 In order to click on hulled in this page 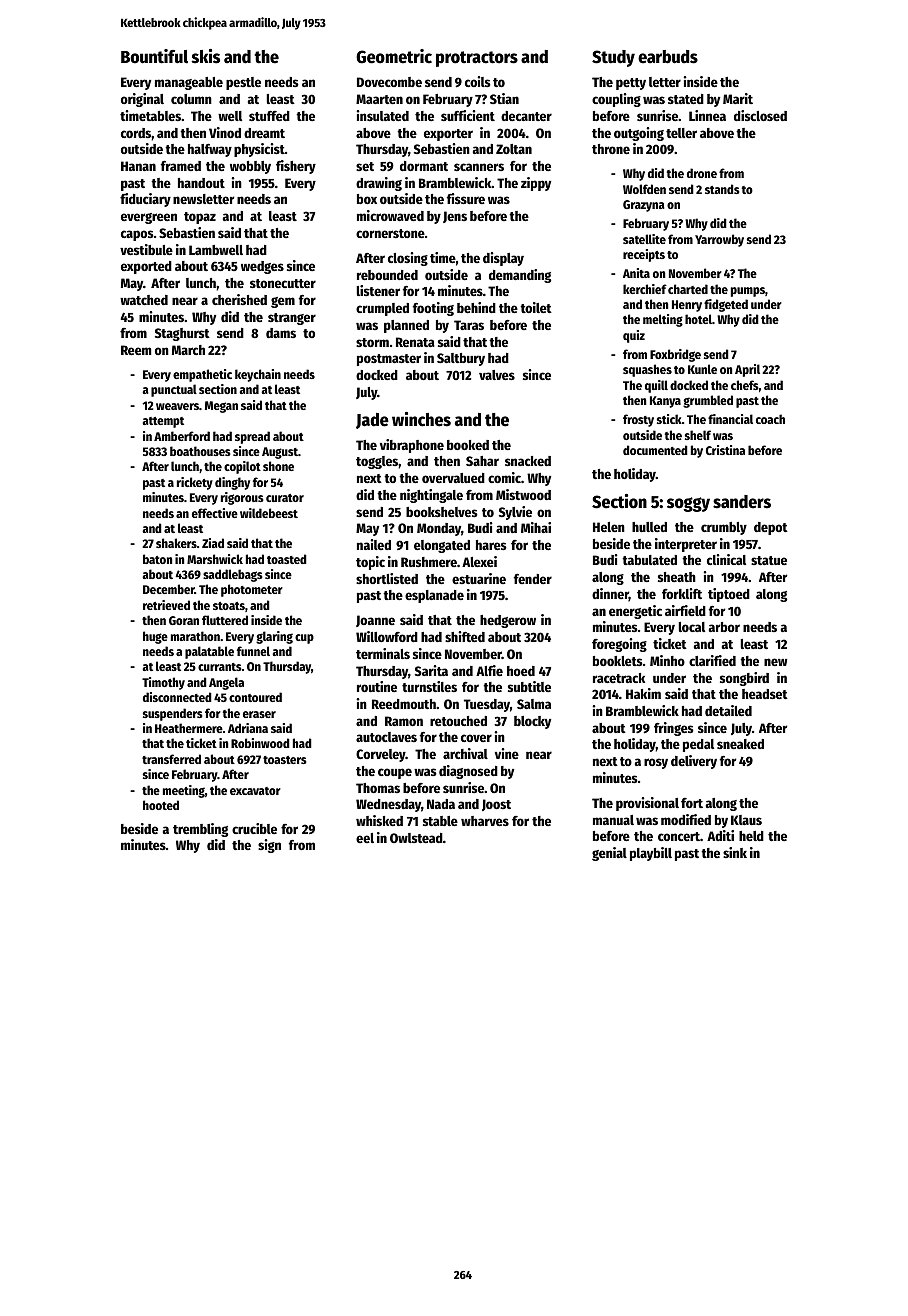, I will do `click(649, 527)`.
